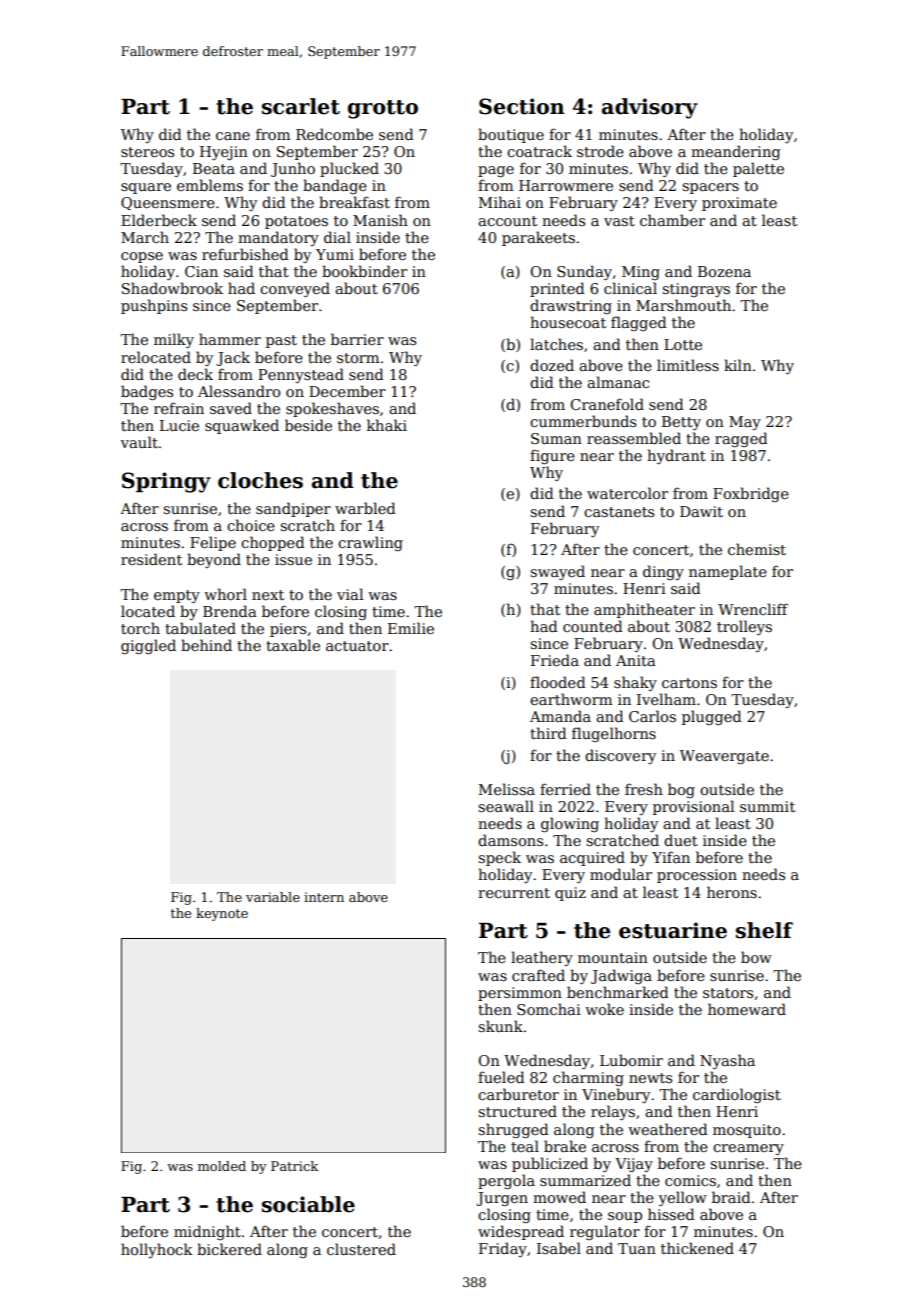 The image size is (924, 1308). What do you see at coordinates (380, 220) in the screenshot?
I see `Manish` at bounding box center [380, 220].
